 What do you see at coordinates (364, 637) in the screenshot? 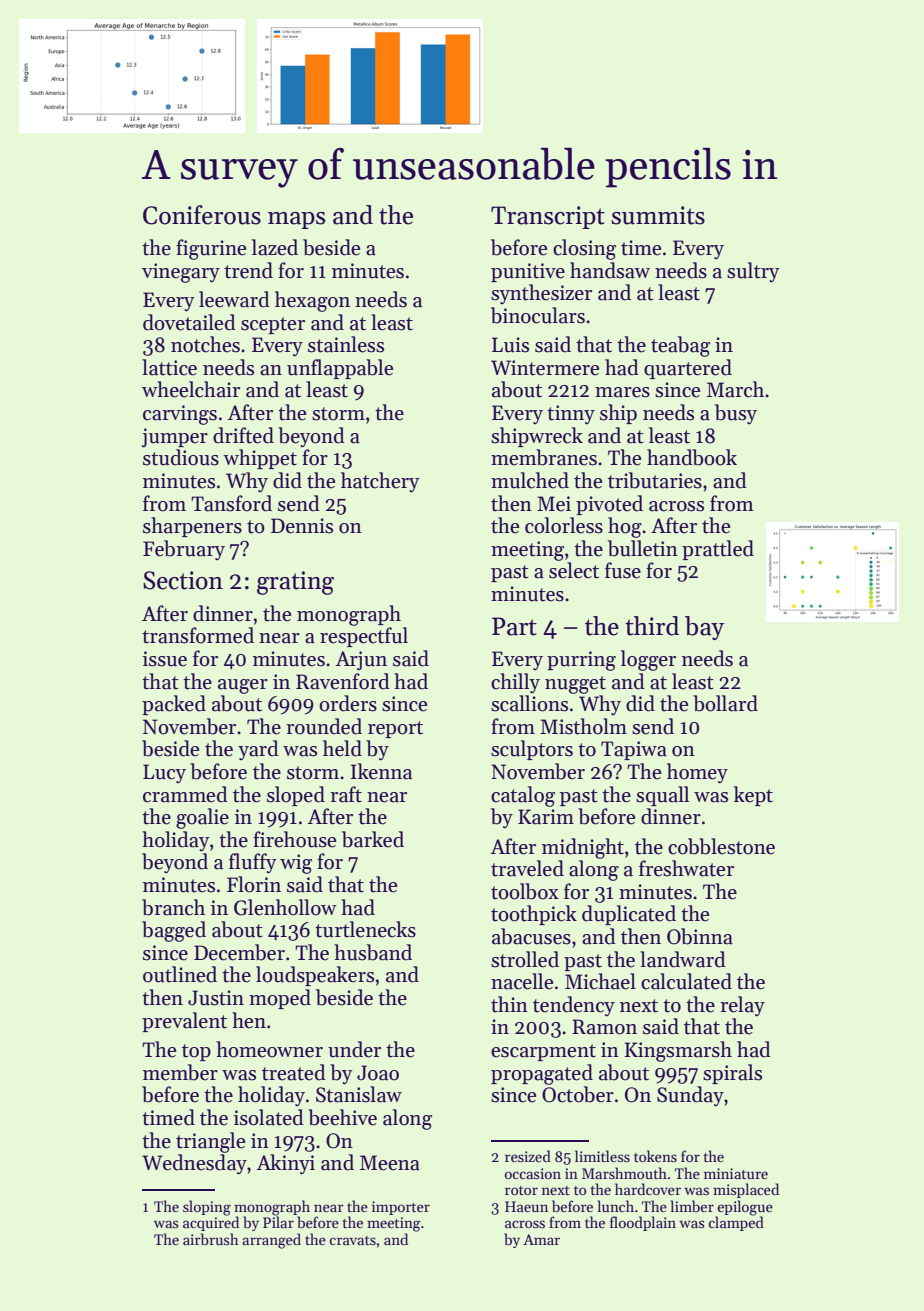
I see `respectful` at bounding box center [364, 637].
